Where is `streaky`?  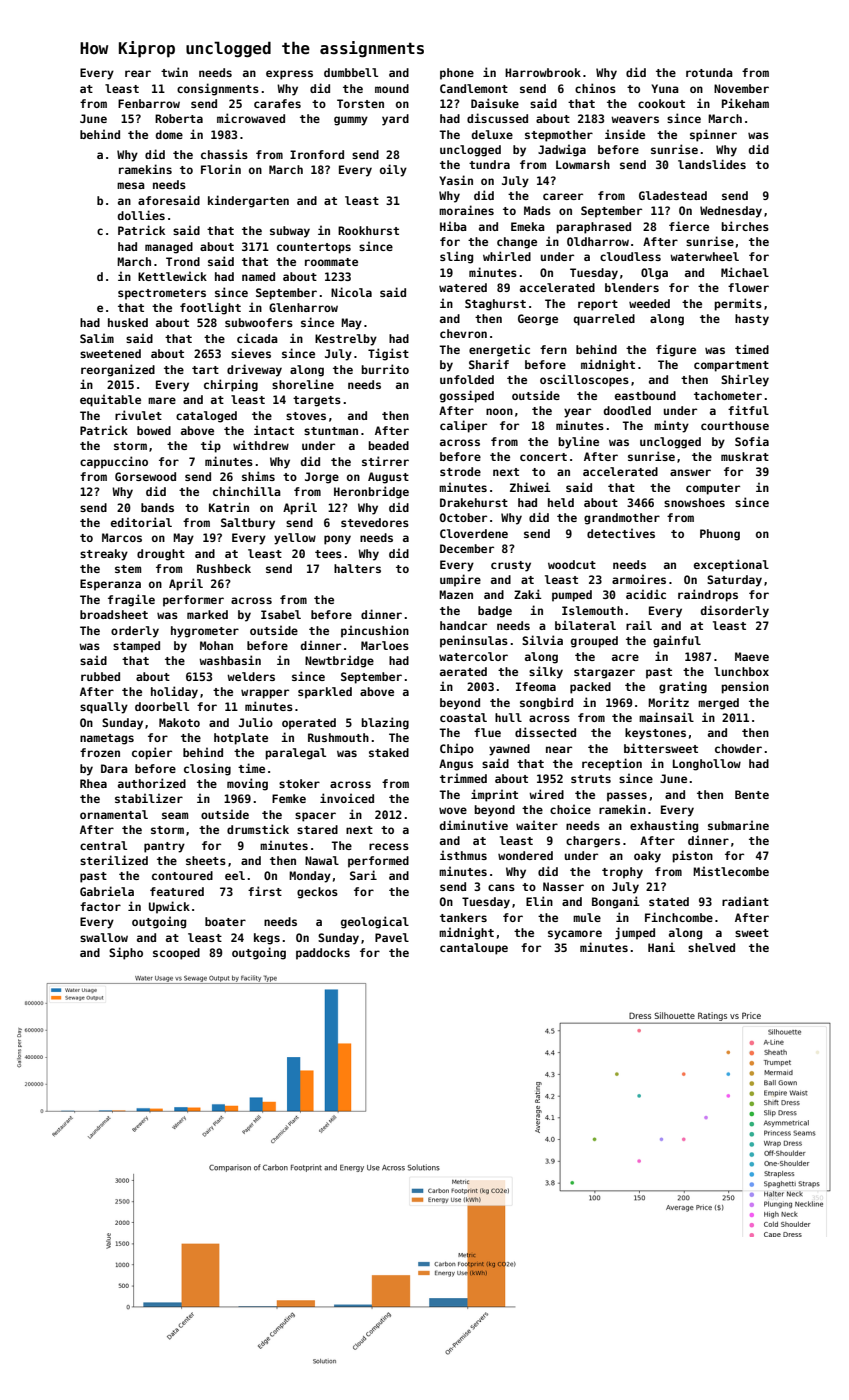 streaky is located at coordinates (104, 555).
